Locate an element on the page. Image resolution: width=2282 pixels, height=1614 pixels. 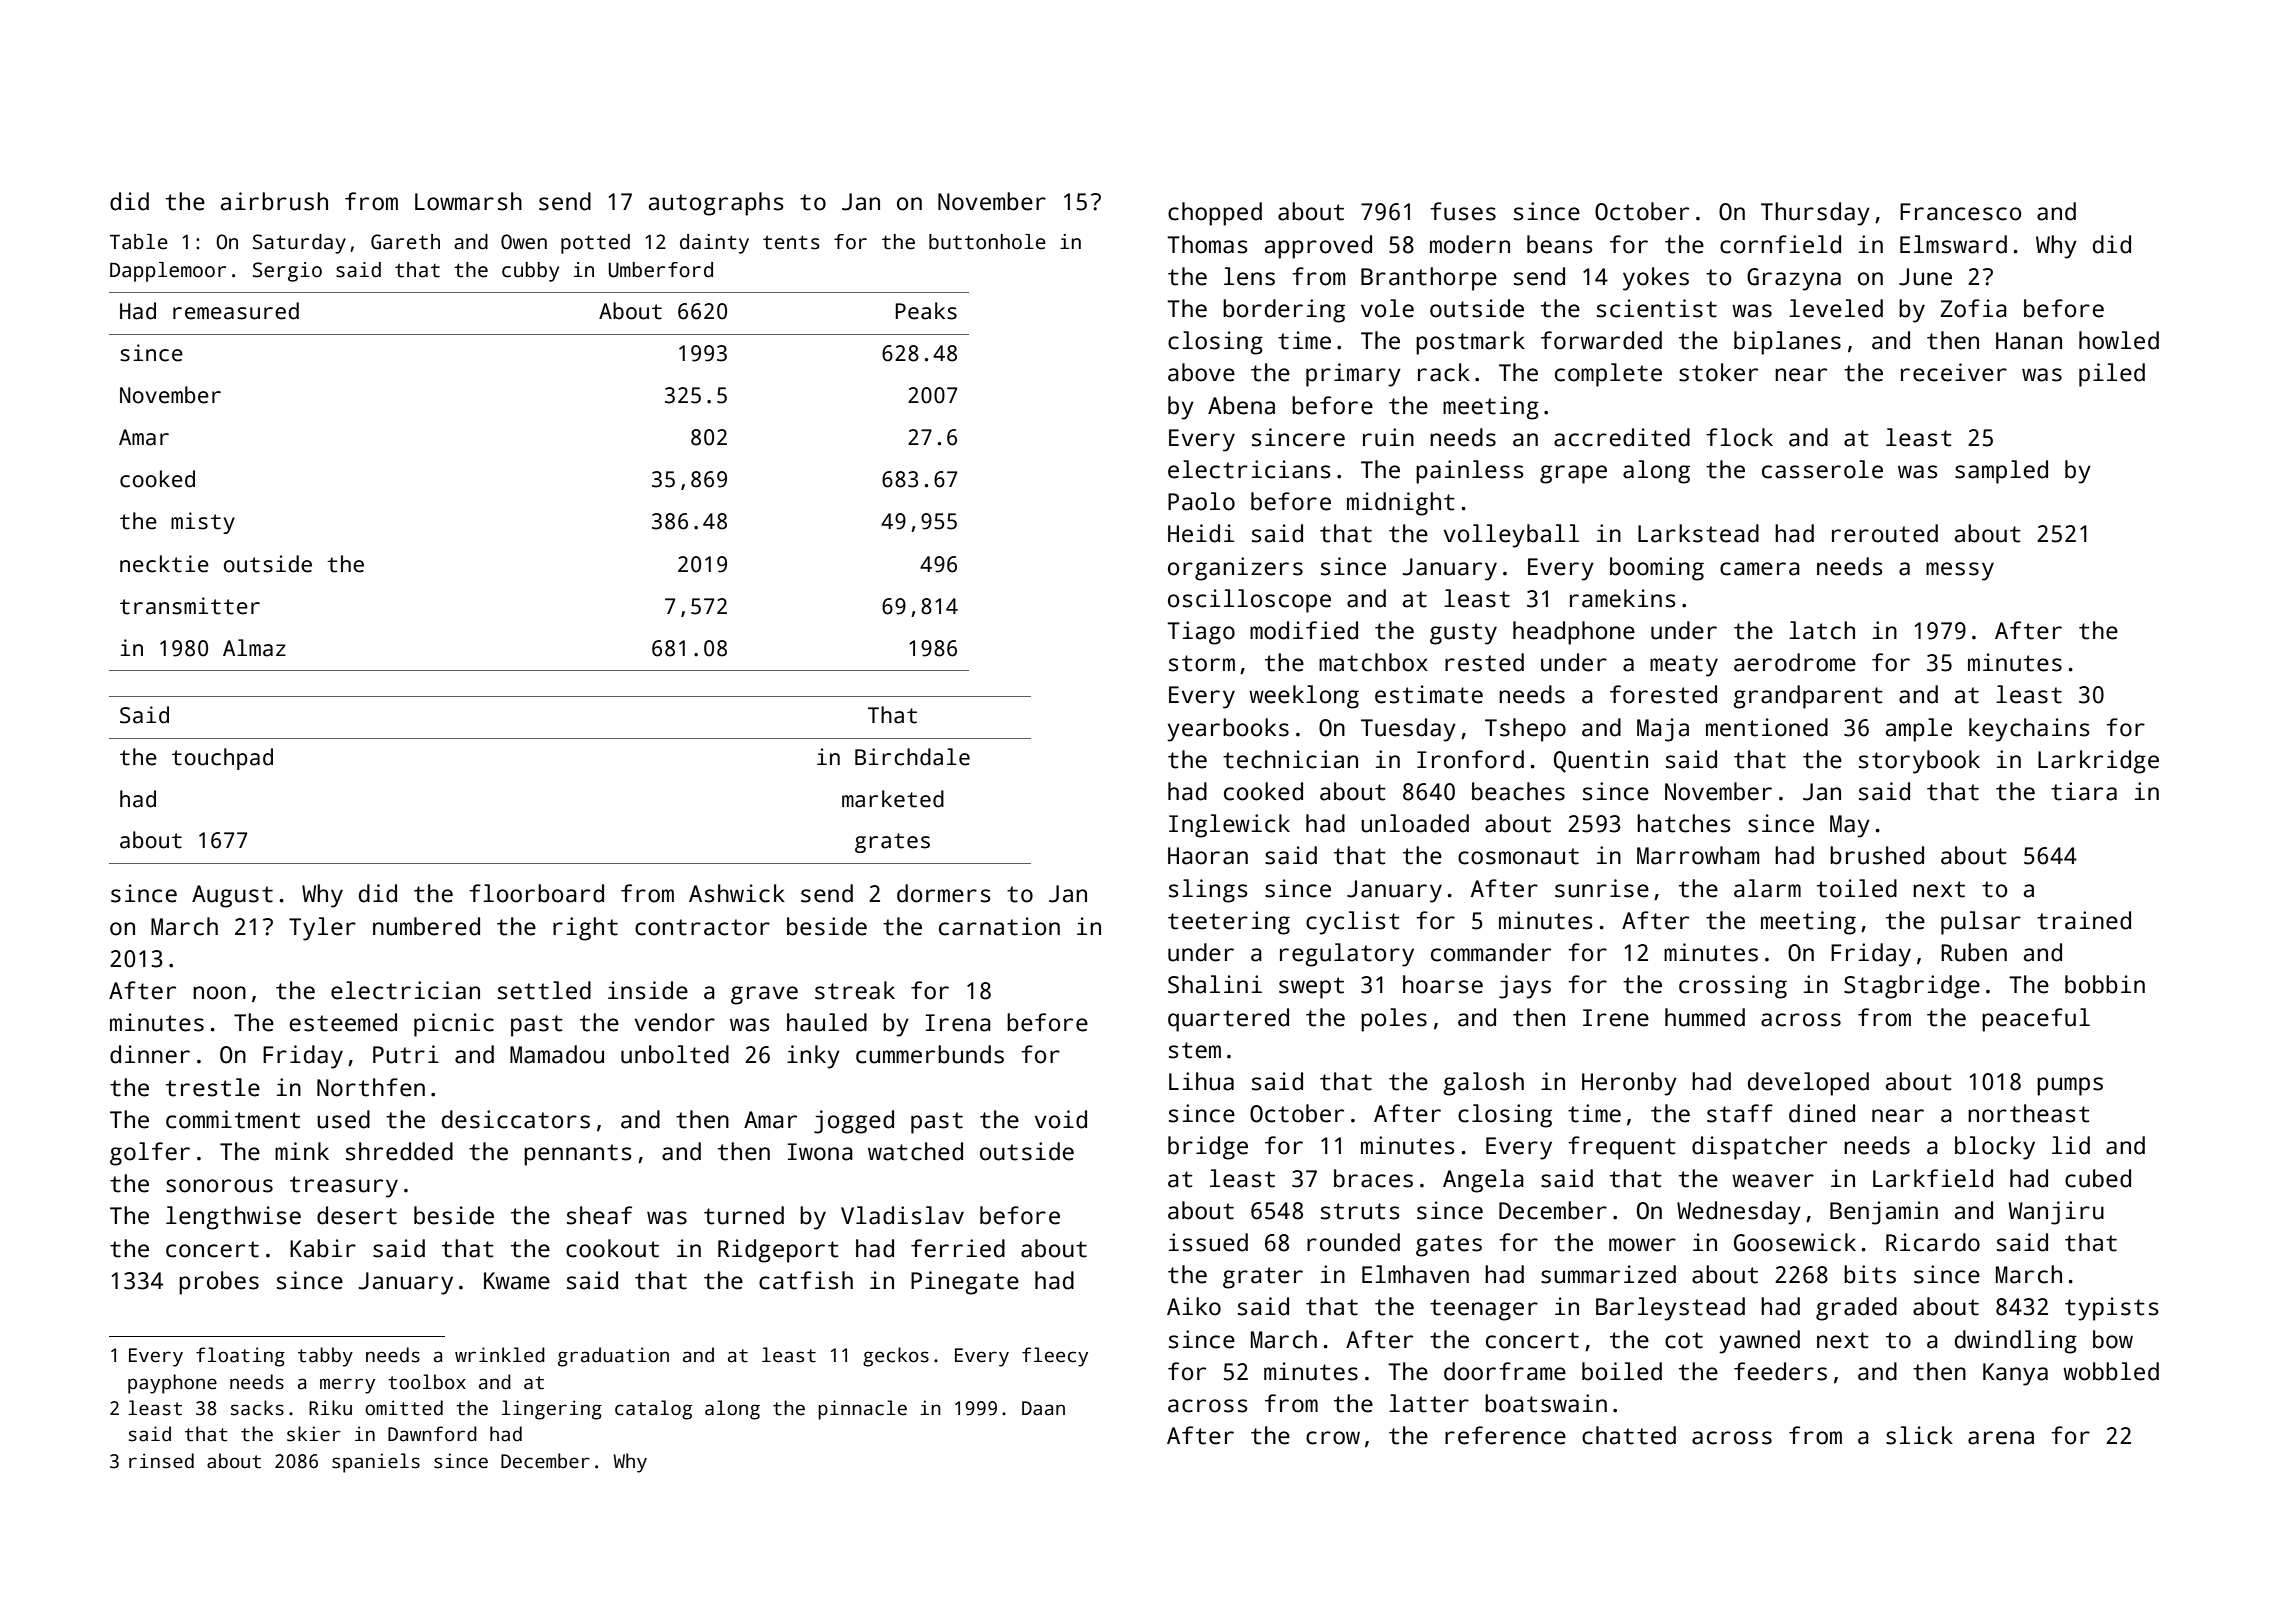
buttonhole is located at coordinates (987, 242).
